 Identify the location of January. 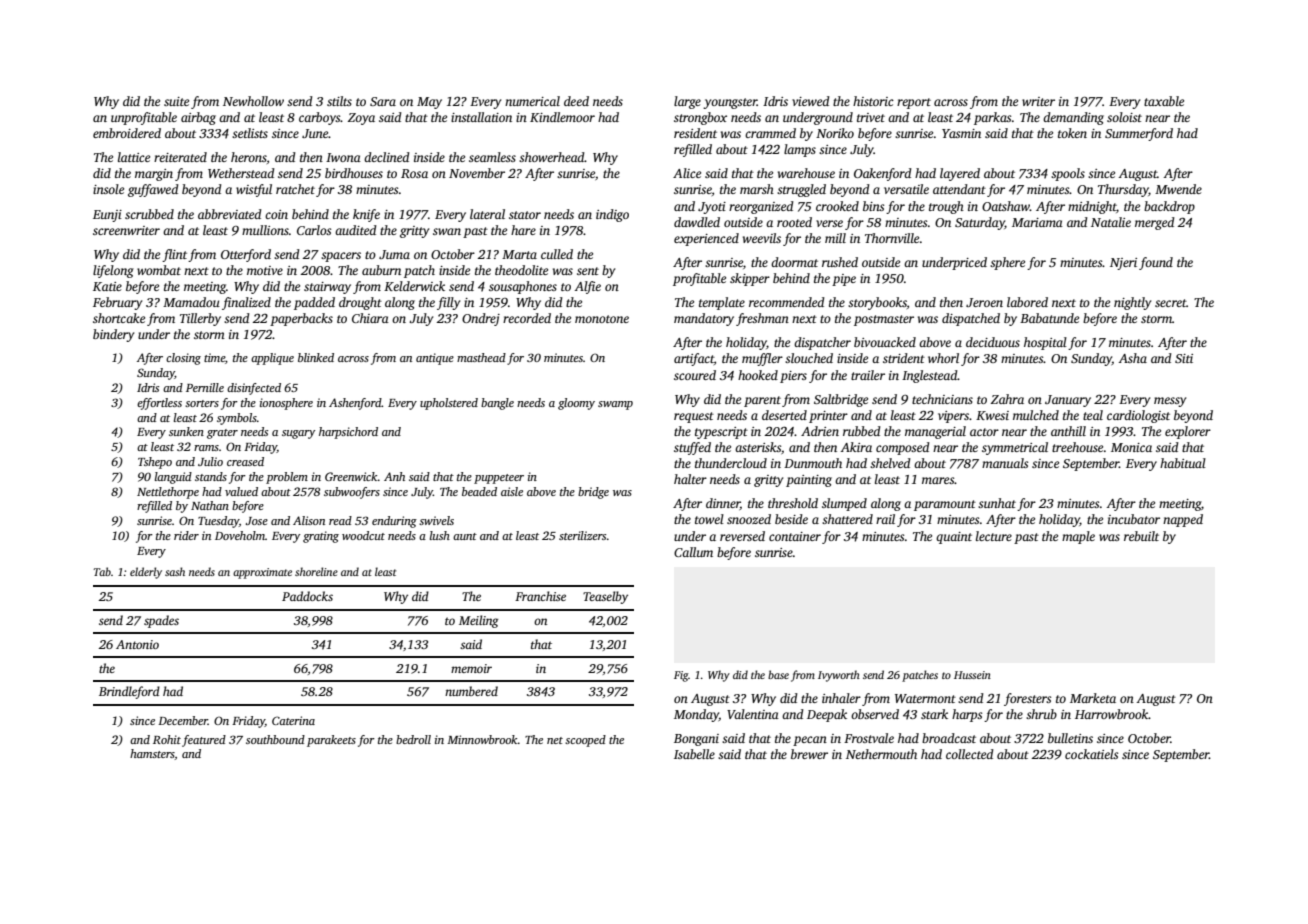
(1068, 401).
